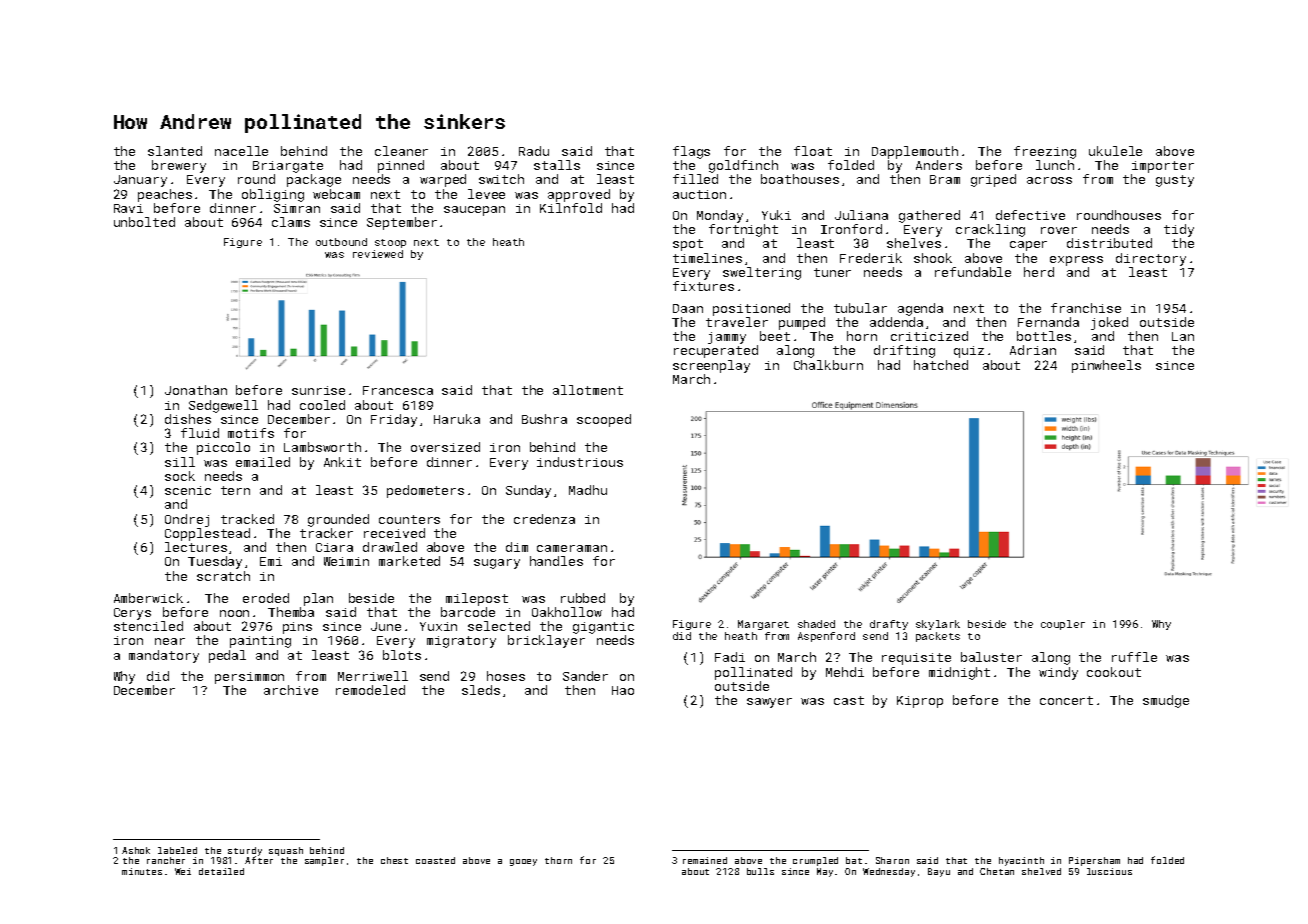 This screenshot has width=1308, height=924. Describe the element at coordinates (175, 151) in the screenshot. I see `slanted` at that location.
